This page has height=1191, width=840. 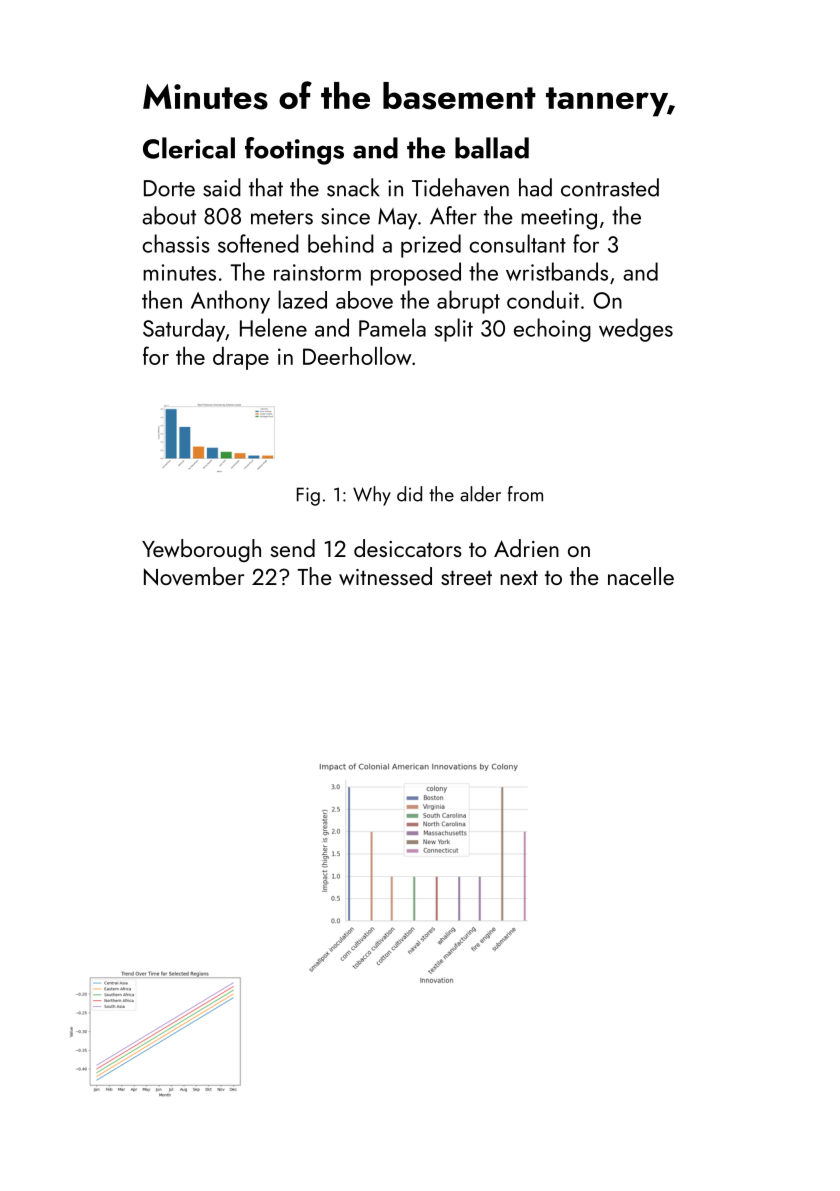 I want to click on Deerhollow, so click(x=357, y=356).
